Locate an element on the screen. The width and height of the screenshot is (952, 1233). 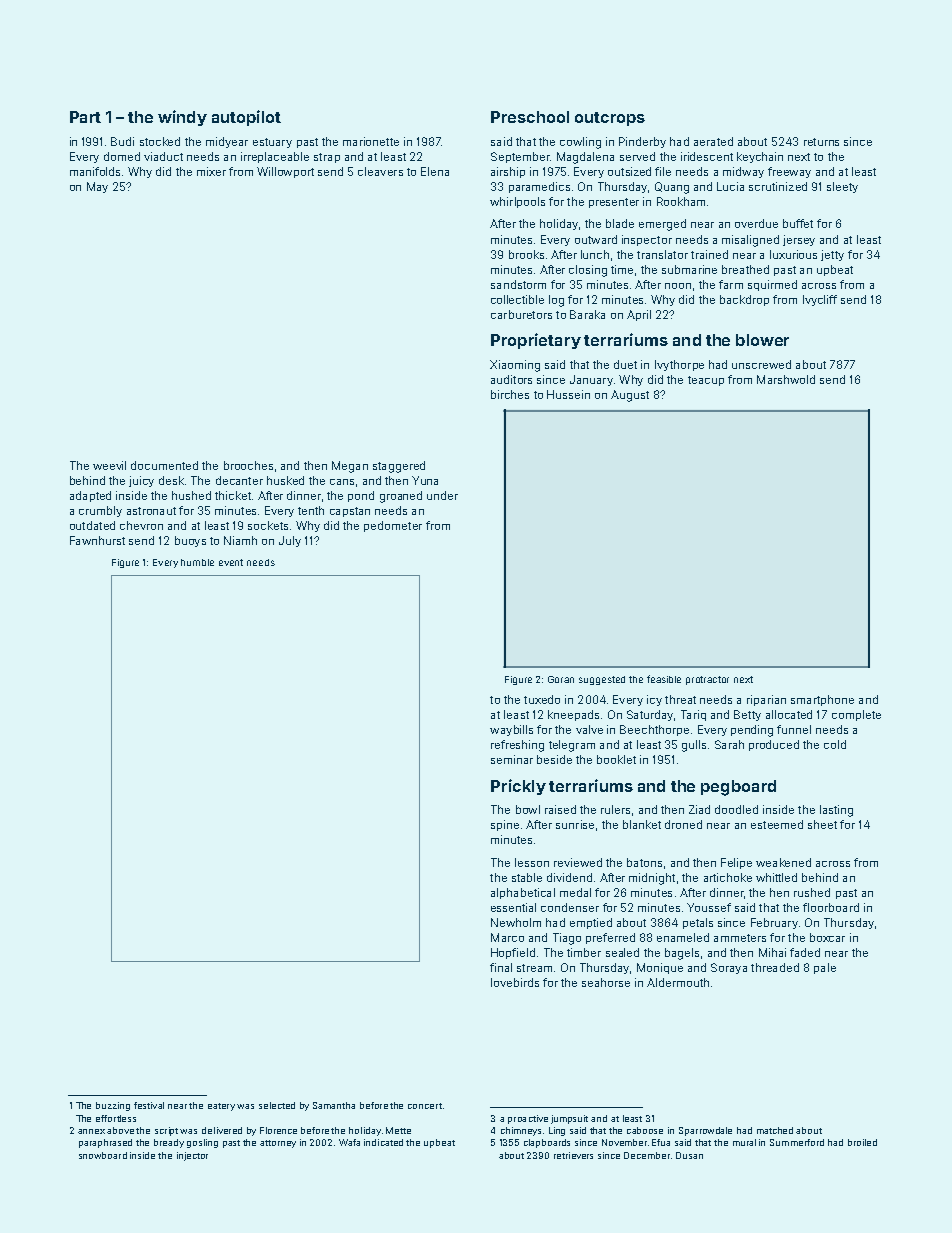
medal is located at coordinates (575, 892).
